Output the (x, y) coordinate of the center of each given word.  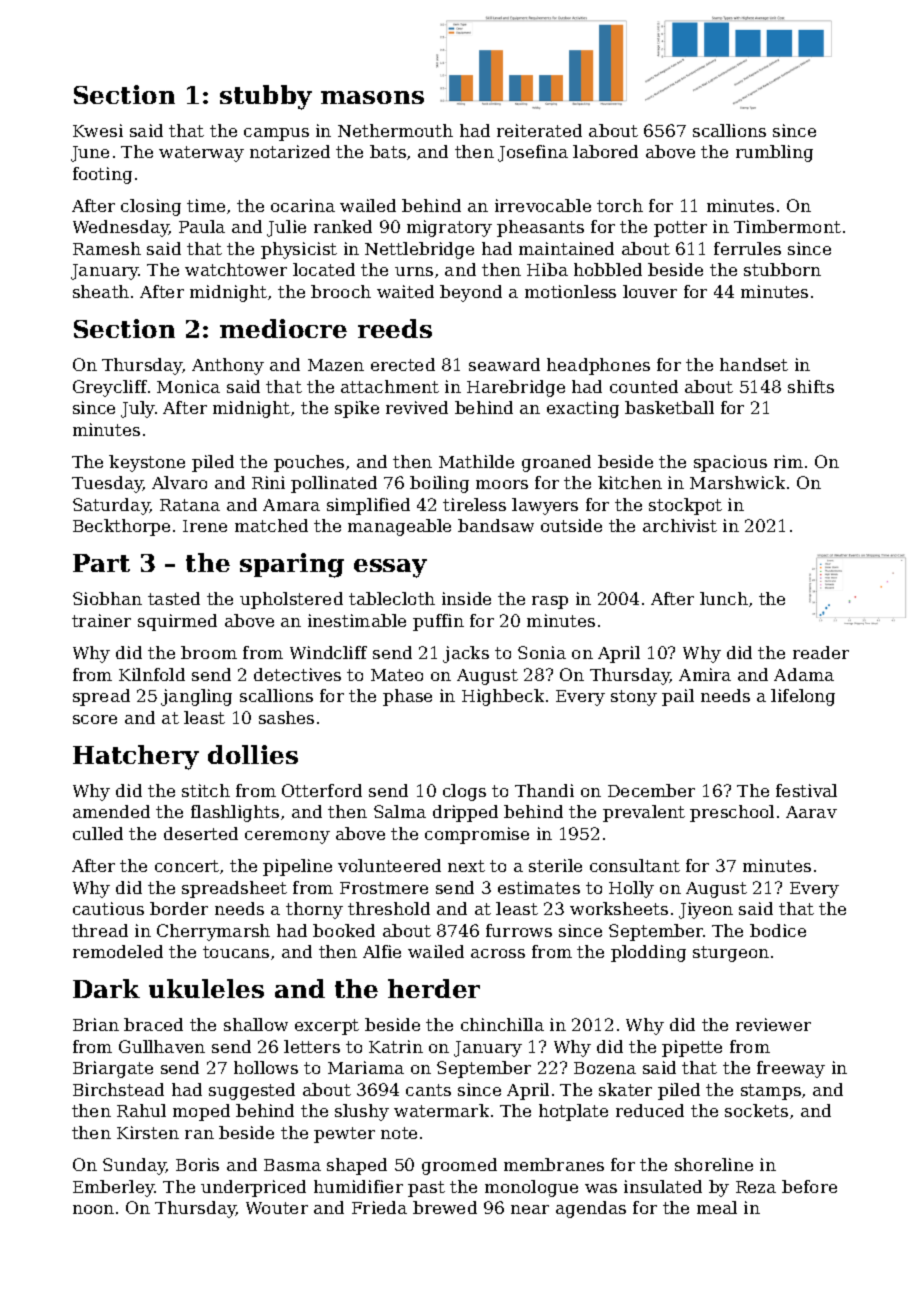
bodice (778, 930)
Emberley (114, 1188)
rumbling (774, 153)
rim (788, 461)
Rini (268, 482)
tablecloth (392, 598)
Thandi (544, 790)
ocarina (303, 205)
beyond (471, 293)
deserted (201, 833)
